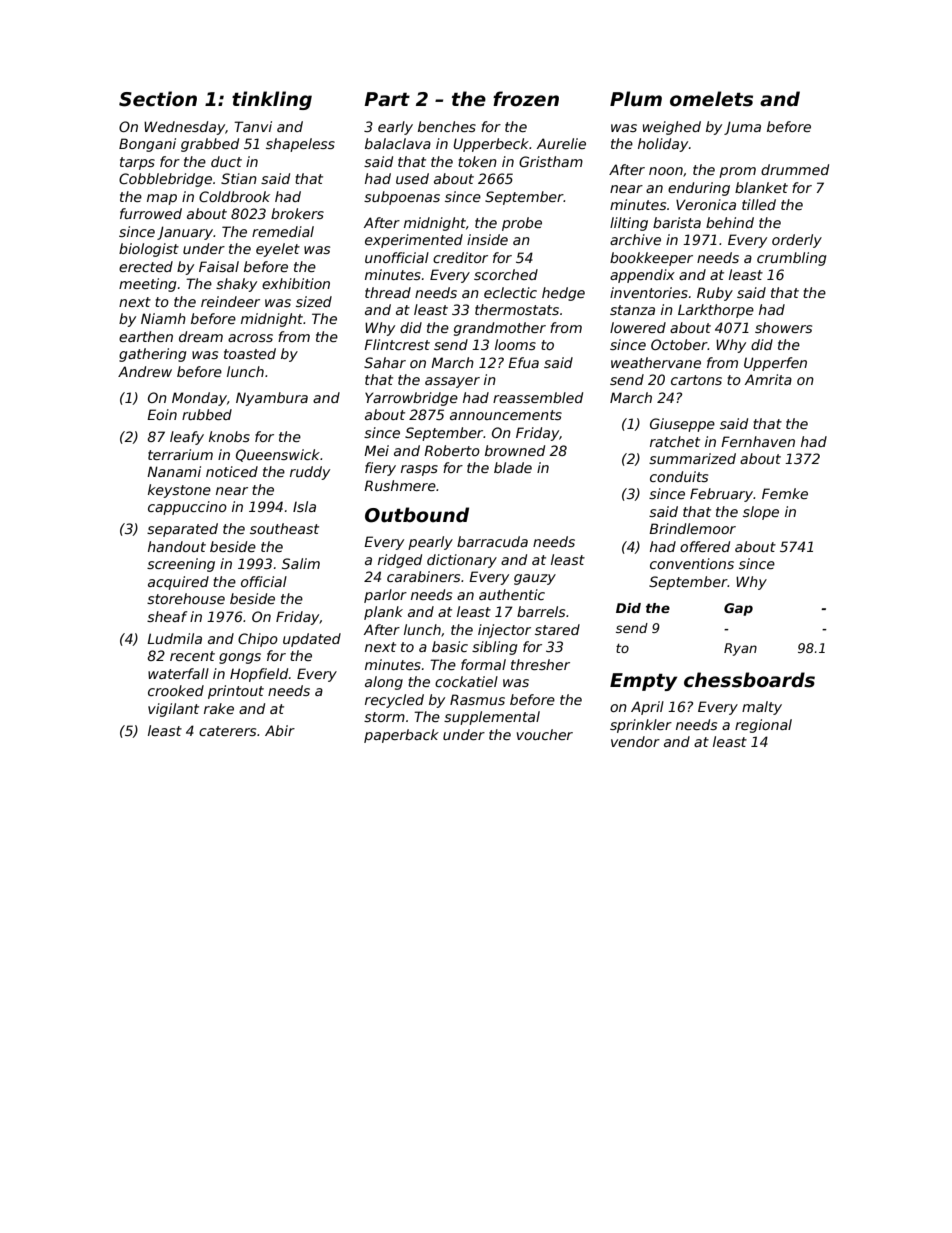 The height and width of the page is (1233, 952). What do you see at coordinates (460, 257) in the page?
I see `creditor` at bounding box center [460, 257].
